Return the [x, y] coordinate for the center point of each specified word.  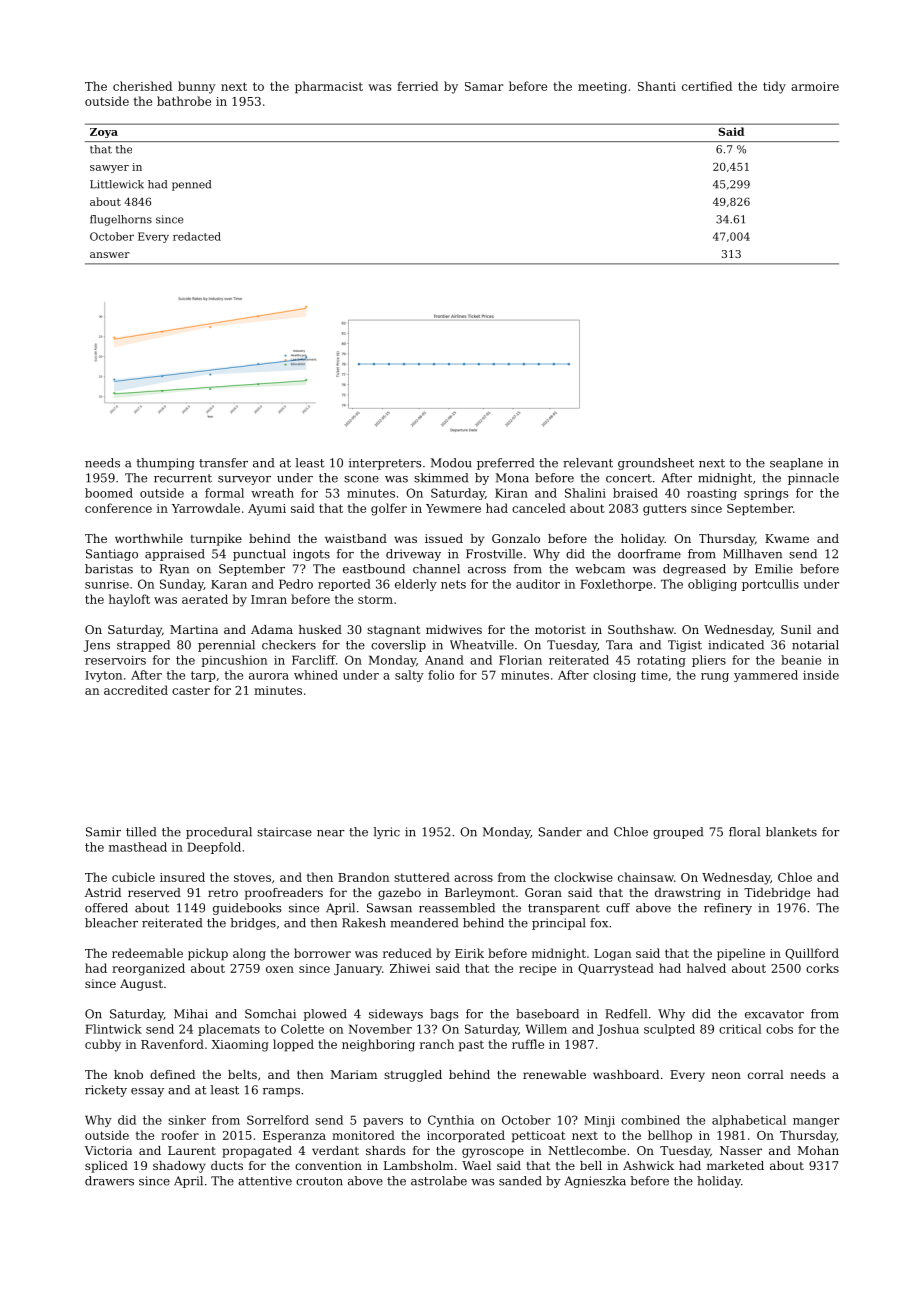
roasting [712, 494]
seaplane [796, 464]
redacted [197, 236]
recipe [537, 970]
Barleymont [480, 894]
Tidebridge [777, 894]
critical [740, 1029]
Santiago [112, 555]
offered [106, 908]
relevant [588, 463]
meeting [602, 88]
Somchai [270, 1014]
